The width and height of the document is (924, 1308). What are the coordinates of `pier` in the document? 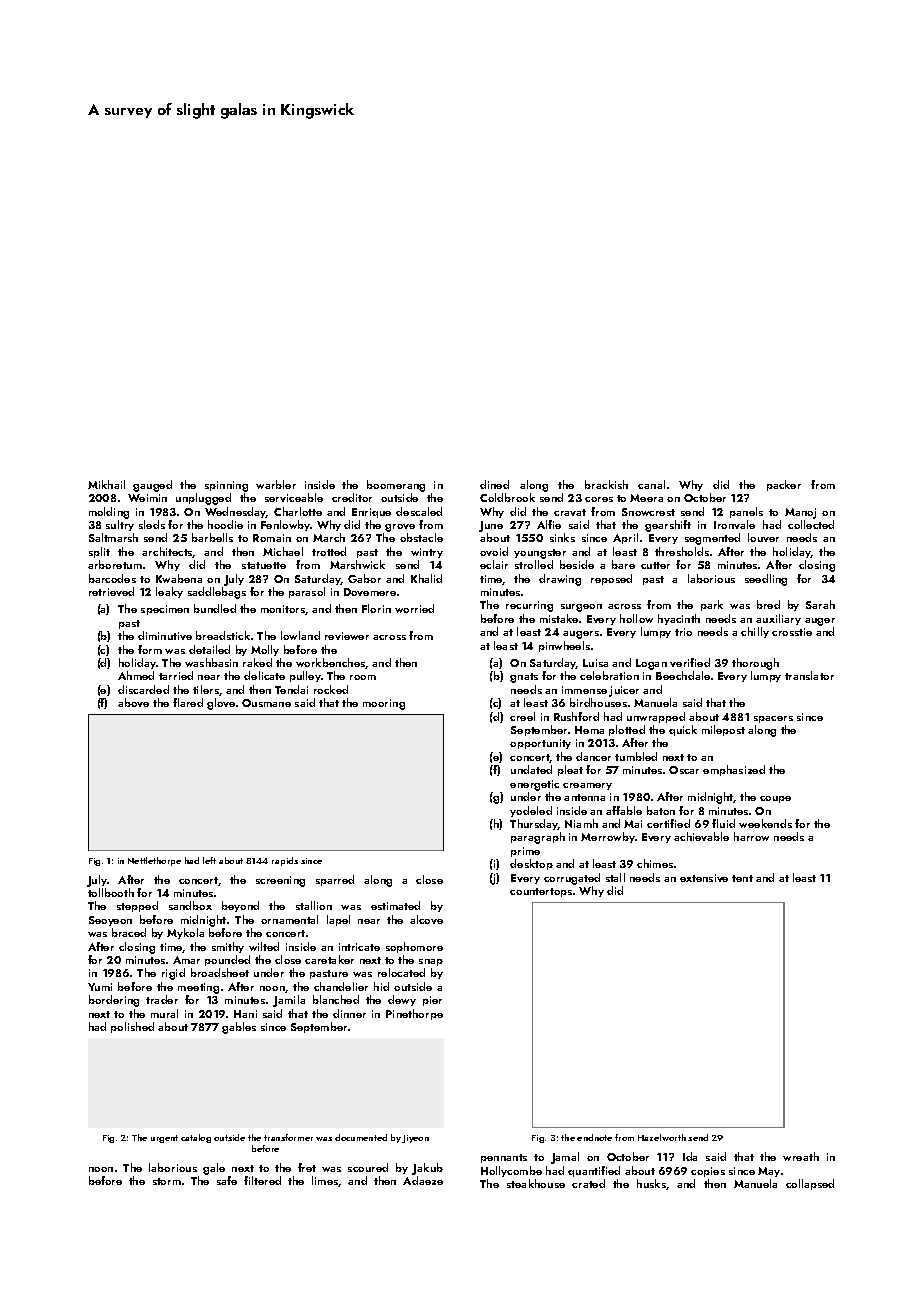 It's located at (432, 1001).
